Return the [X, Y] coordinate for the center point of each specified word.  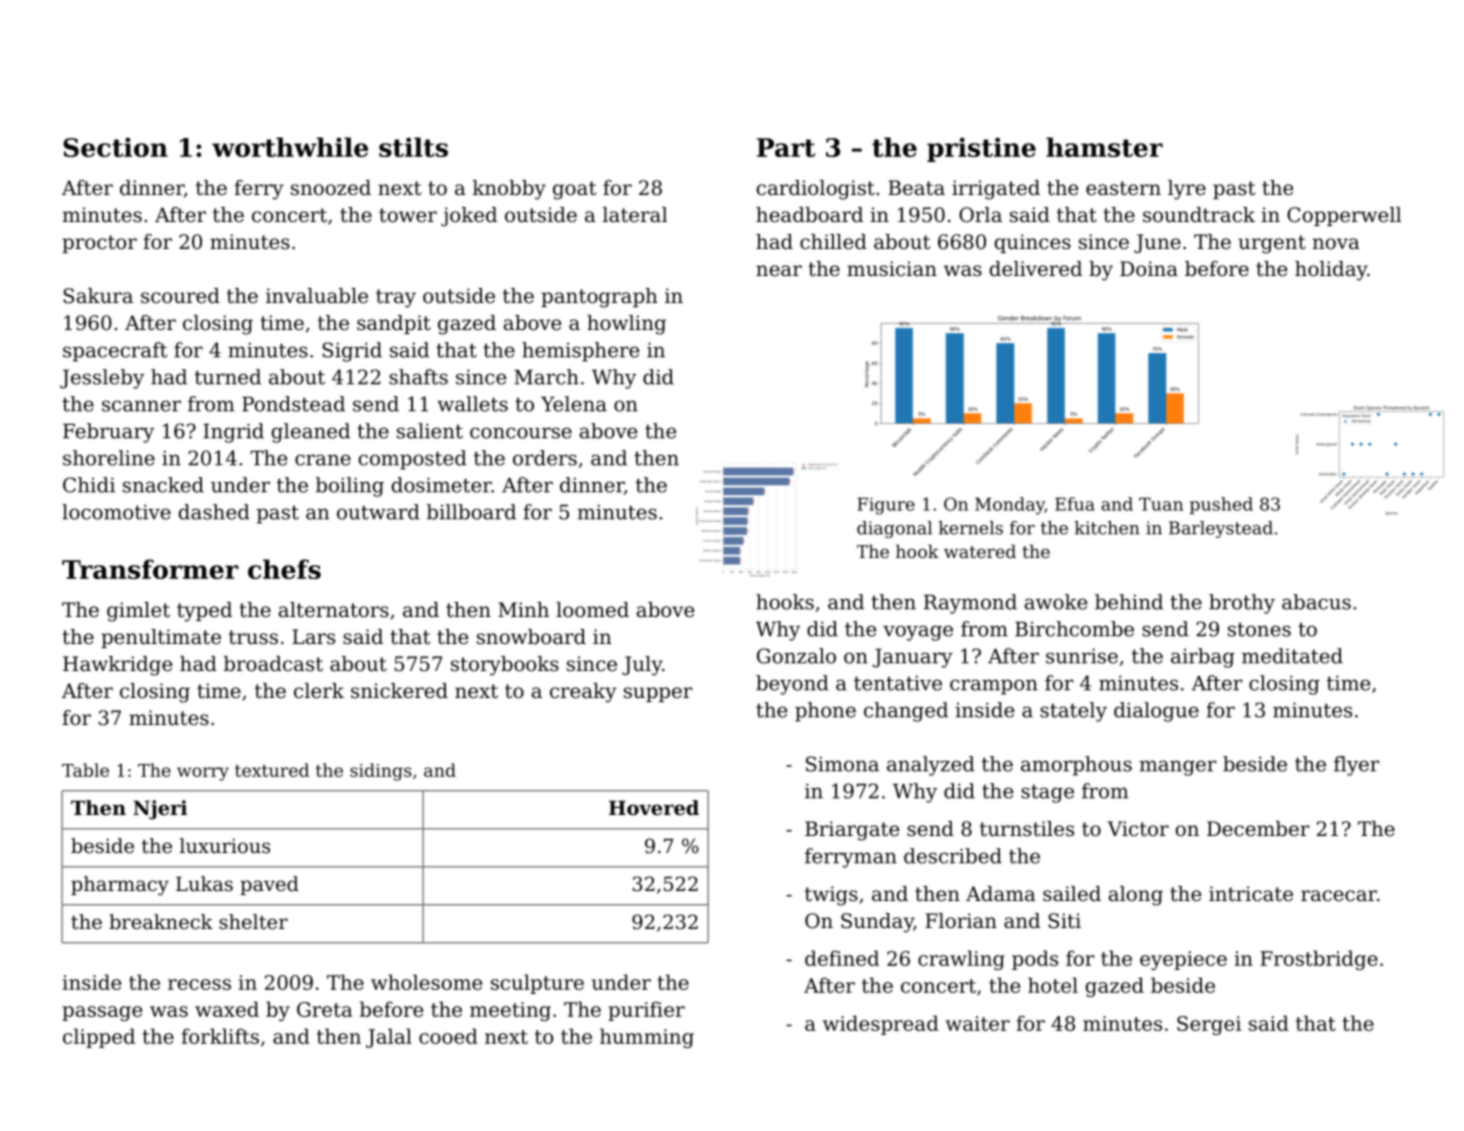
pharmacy [120, 886]
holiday [1331, 271]
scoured [180, 296]
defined [842, 958]
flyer [1357, 766]
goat [574, 190]
